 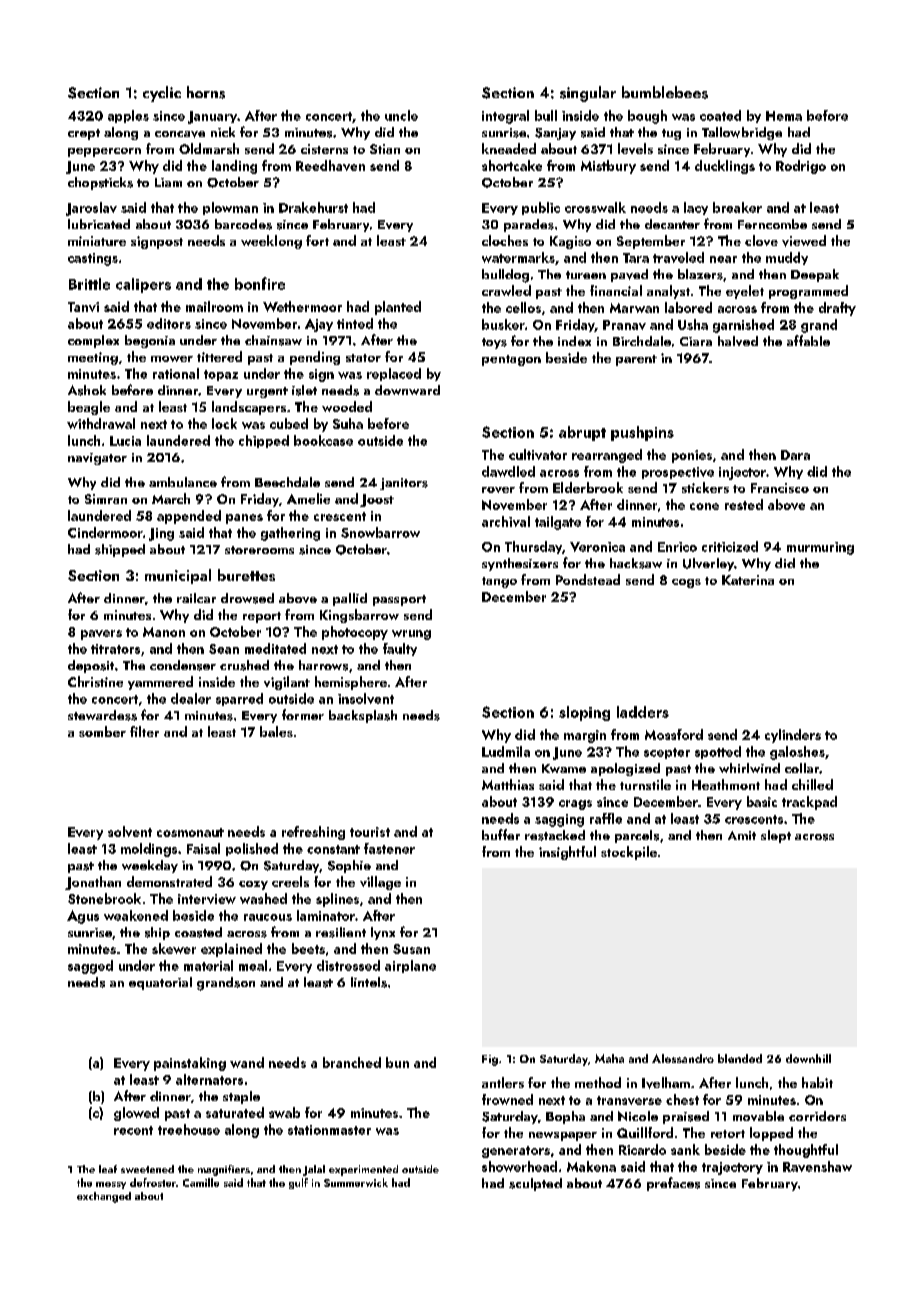 What do you see at coordinates (505, 240) in the page?
I see `cloches` at bounding box center [505, 240].
